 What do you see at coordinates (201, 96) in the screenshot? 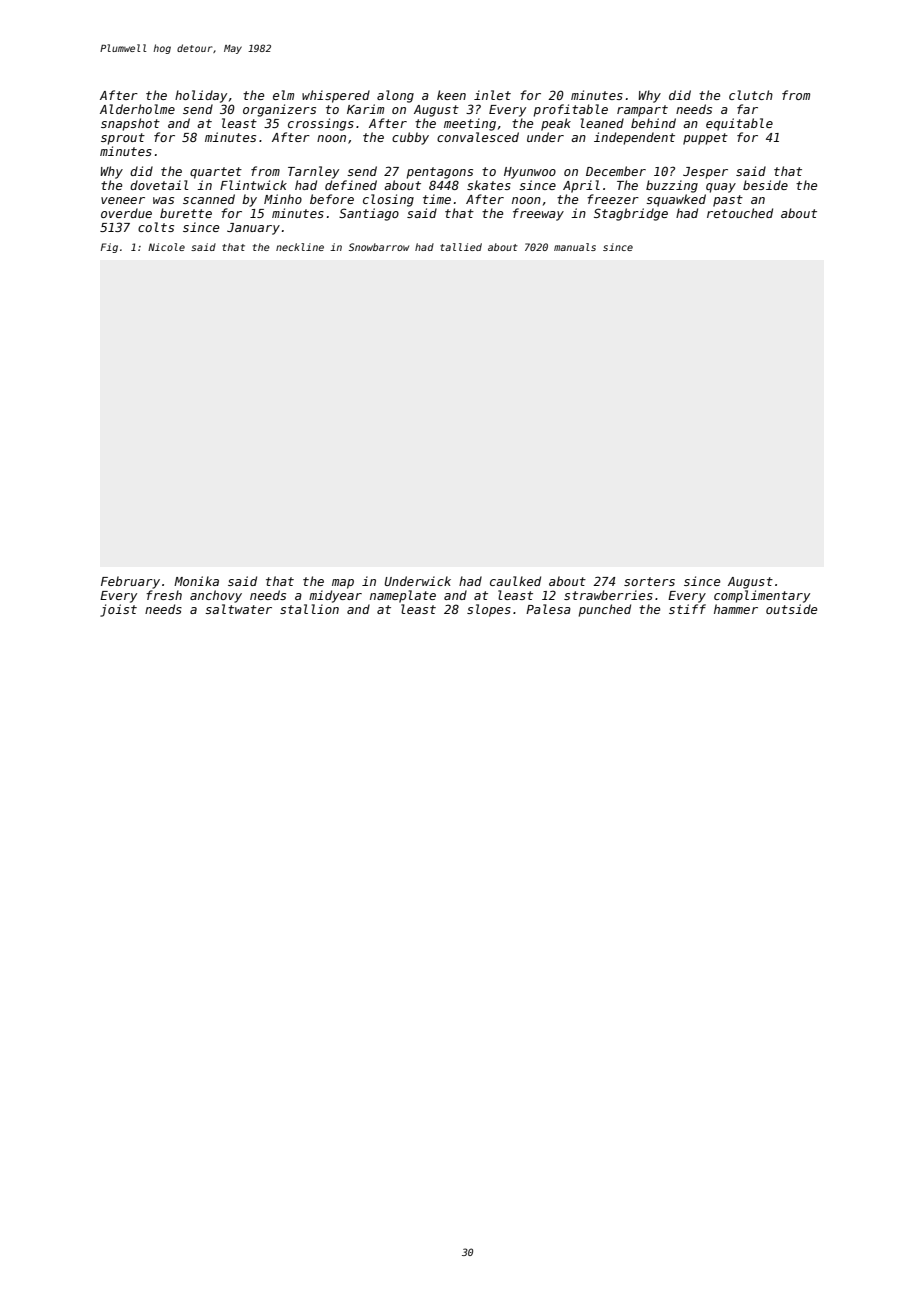
I see `holiday` at bounding box center [201, 96].
